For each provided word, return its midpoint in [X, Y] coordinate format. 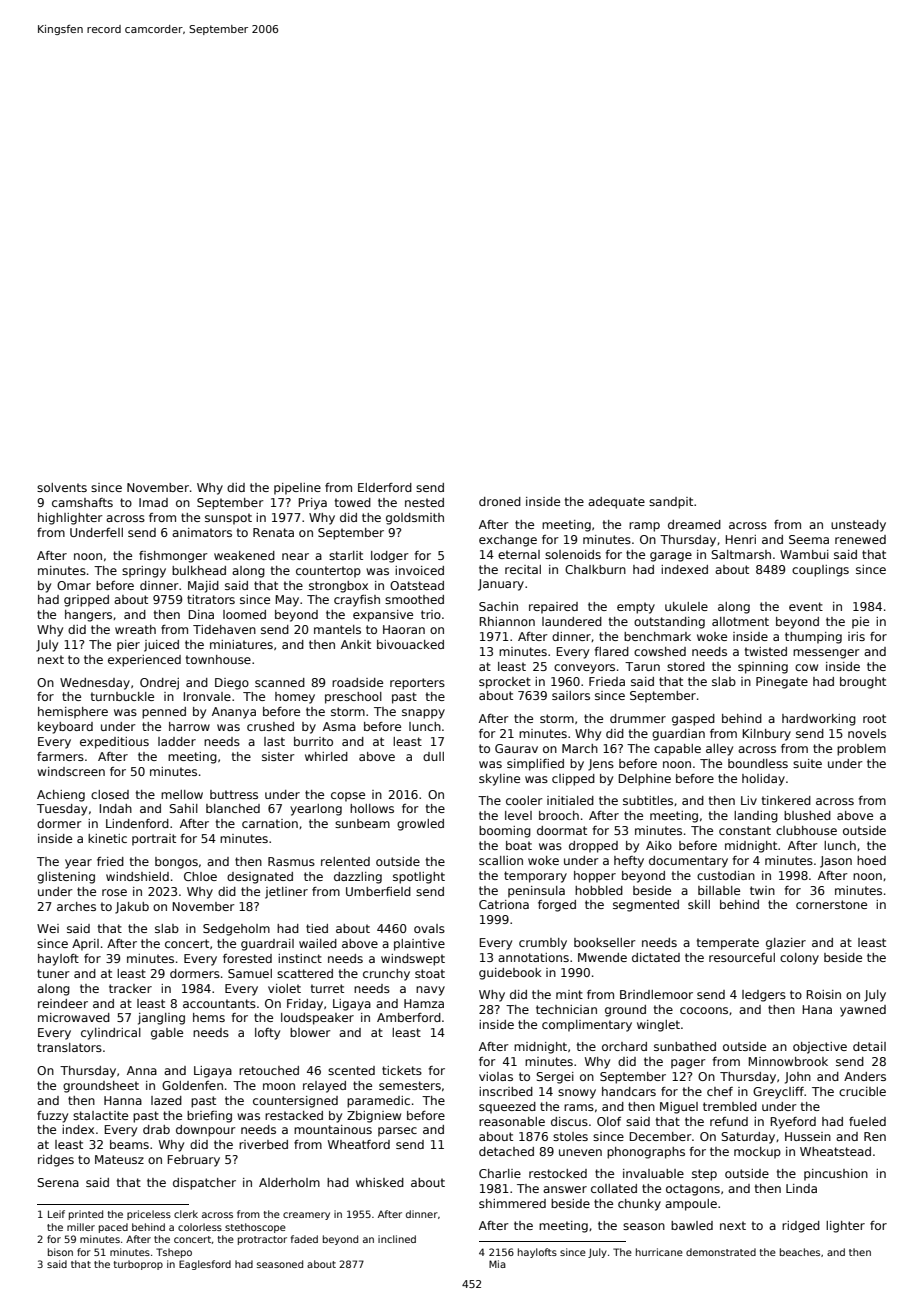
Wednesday [95, 684]
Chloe [200, 876]
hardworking [819, 720]
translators [69, 1047]
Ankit [356, 644]
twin [762, 890]
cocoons [704, 1010]
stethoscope [255, 1228]
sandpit [671, 503]
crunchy [386, 975]
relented [345, 861]
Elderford [385, 487]
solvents [62, 487]
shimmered [512, 1203]
